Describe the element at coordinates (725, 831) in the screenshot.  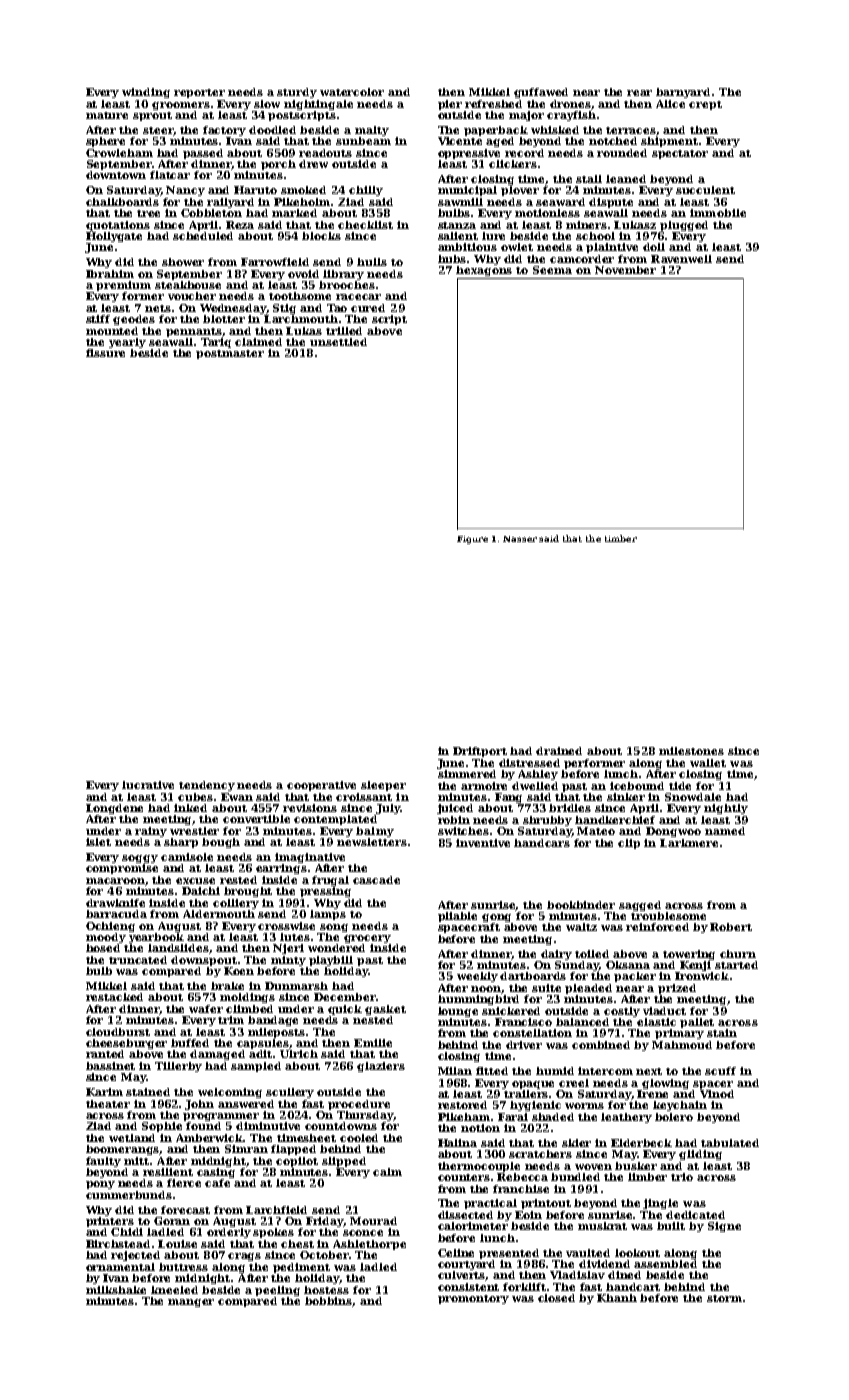
I see `named` at that location.
